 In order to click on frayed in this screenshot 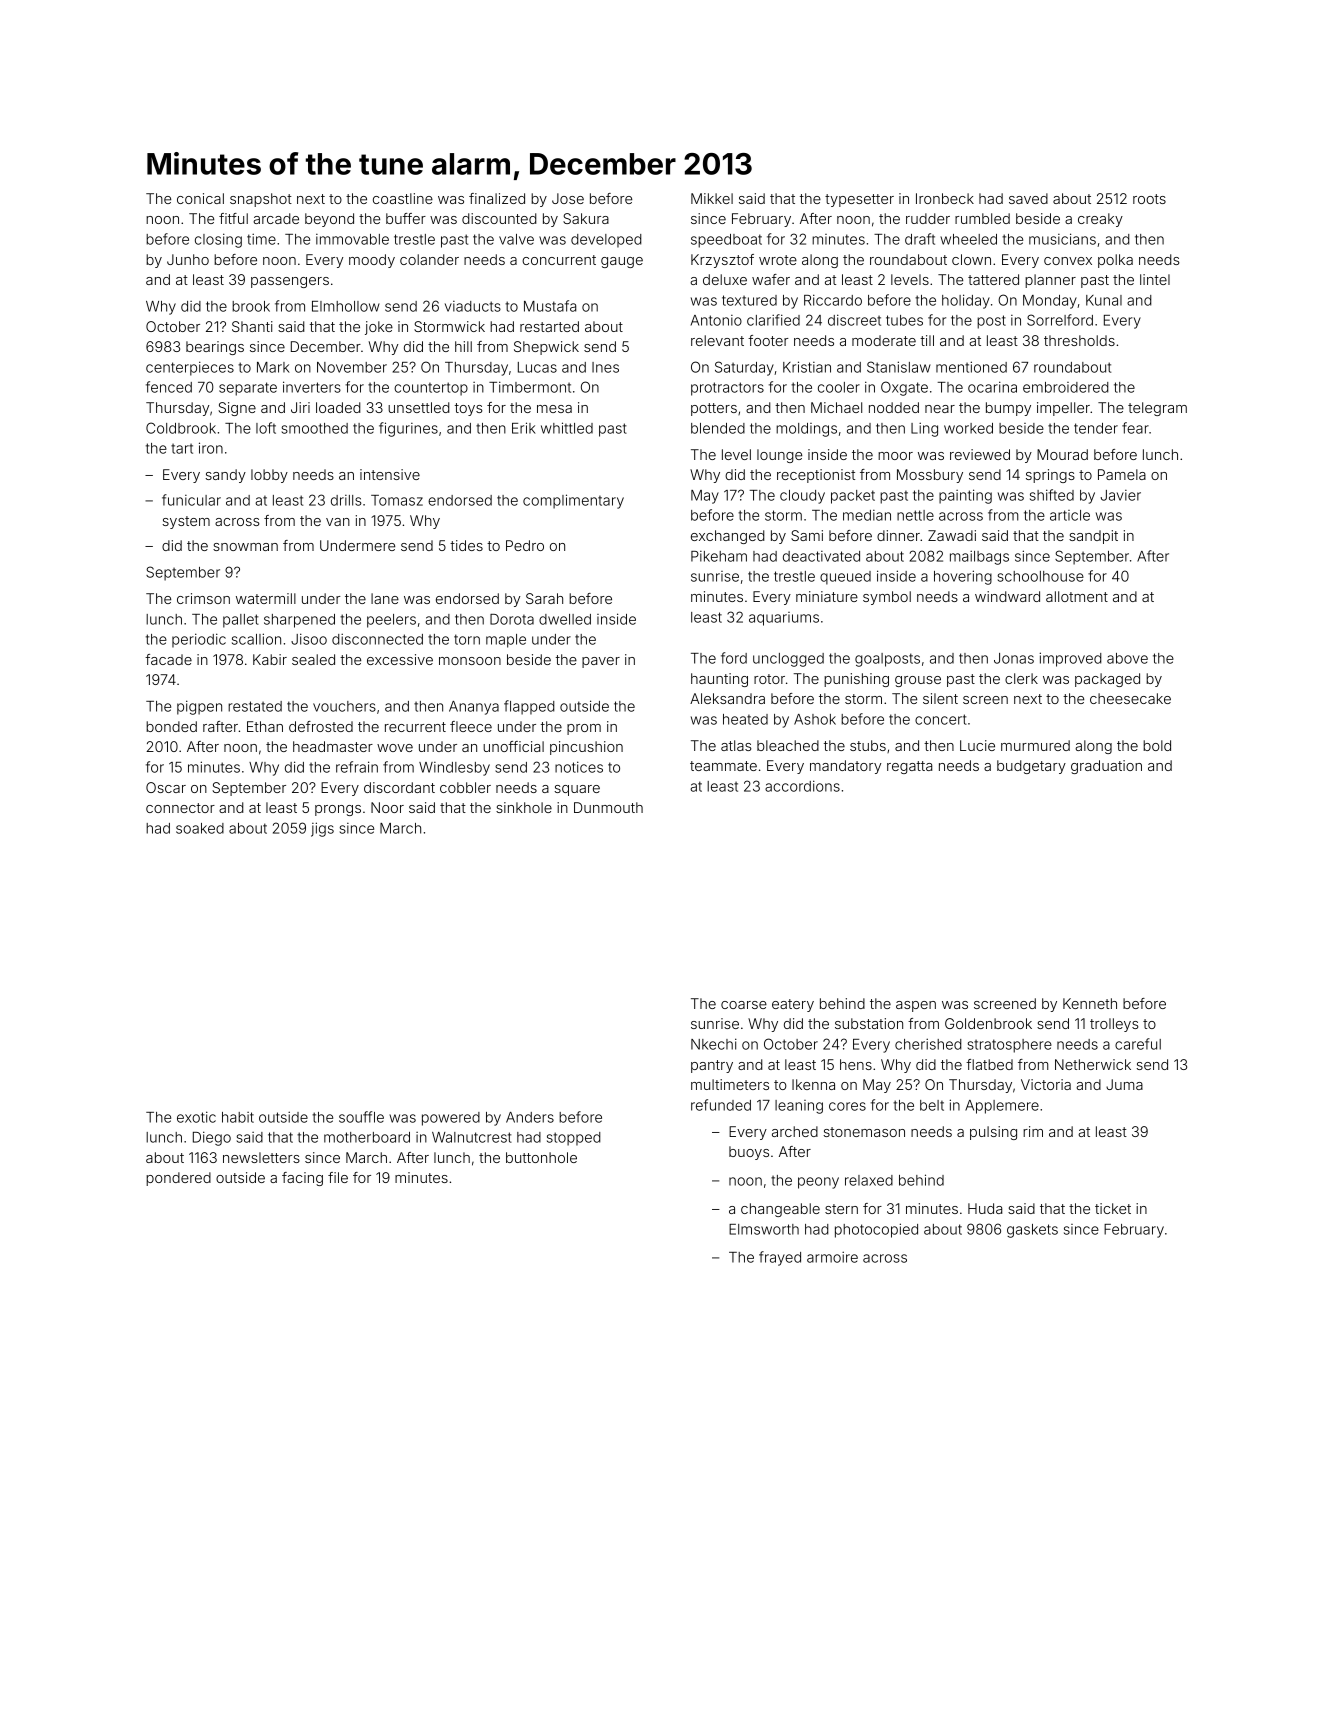, I will do `click(780, 1258)`.
